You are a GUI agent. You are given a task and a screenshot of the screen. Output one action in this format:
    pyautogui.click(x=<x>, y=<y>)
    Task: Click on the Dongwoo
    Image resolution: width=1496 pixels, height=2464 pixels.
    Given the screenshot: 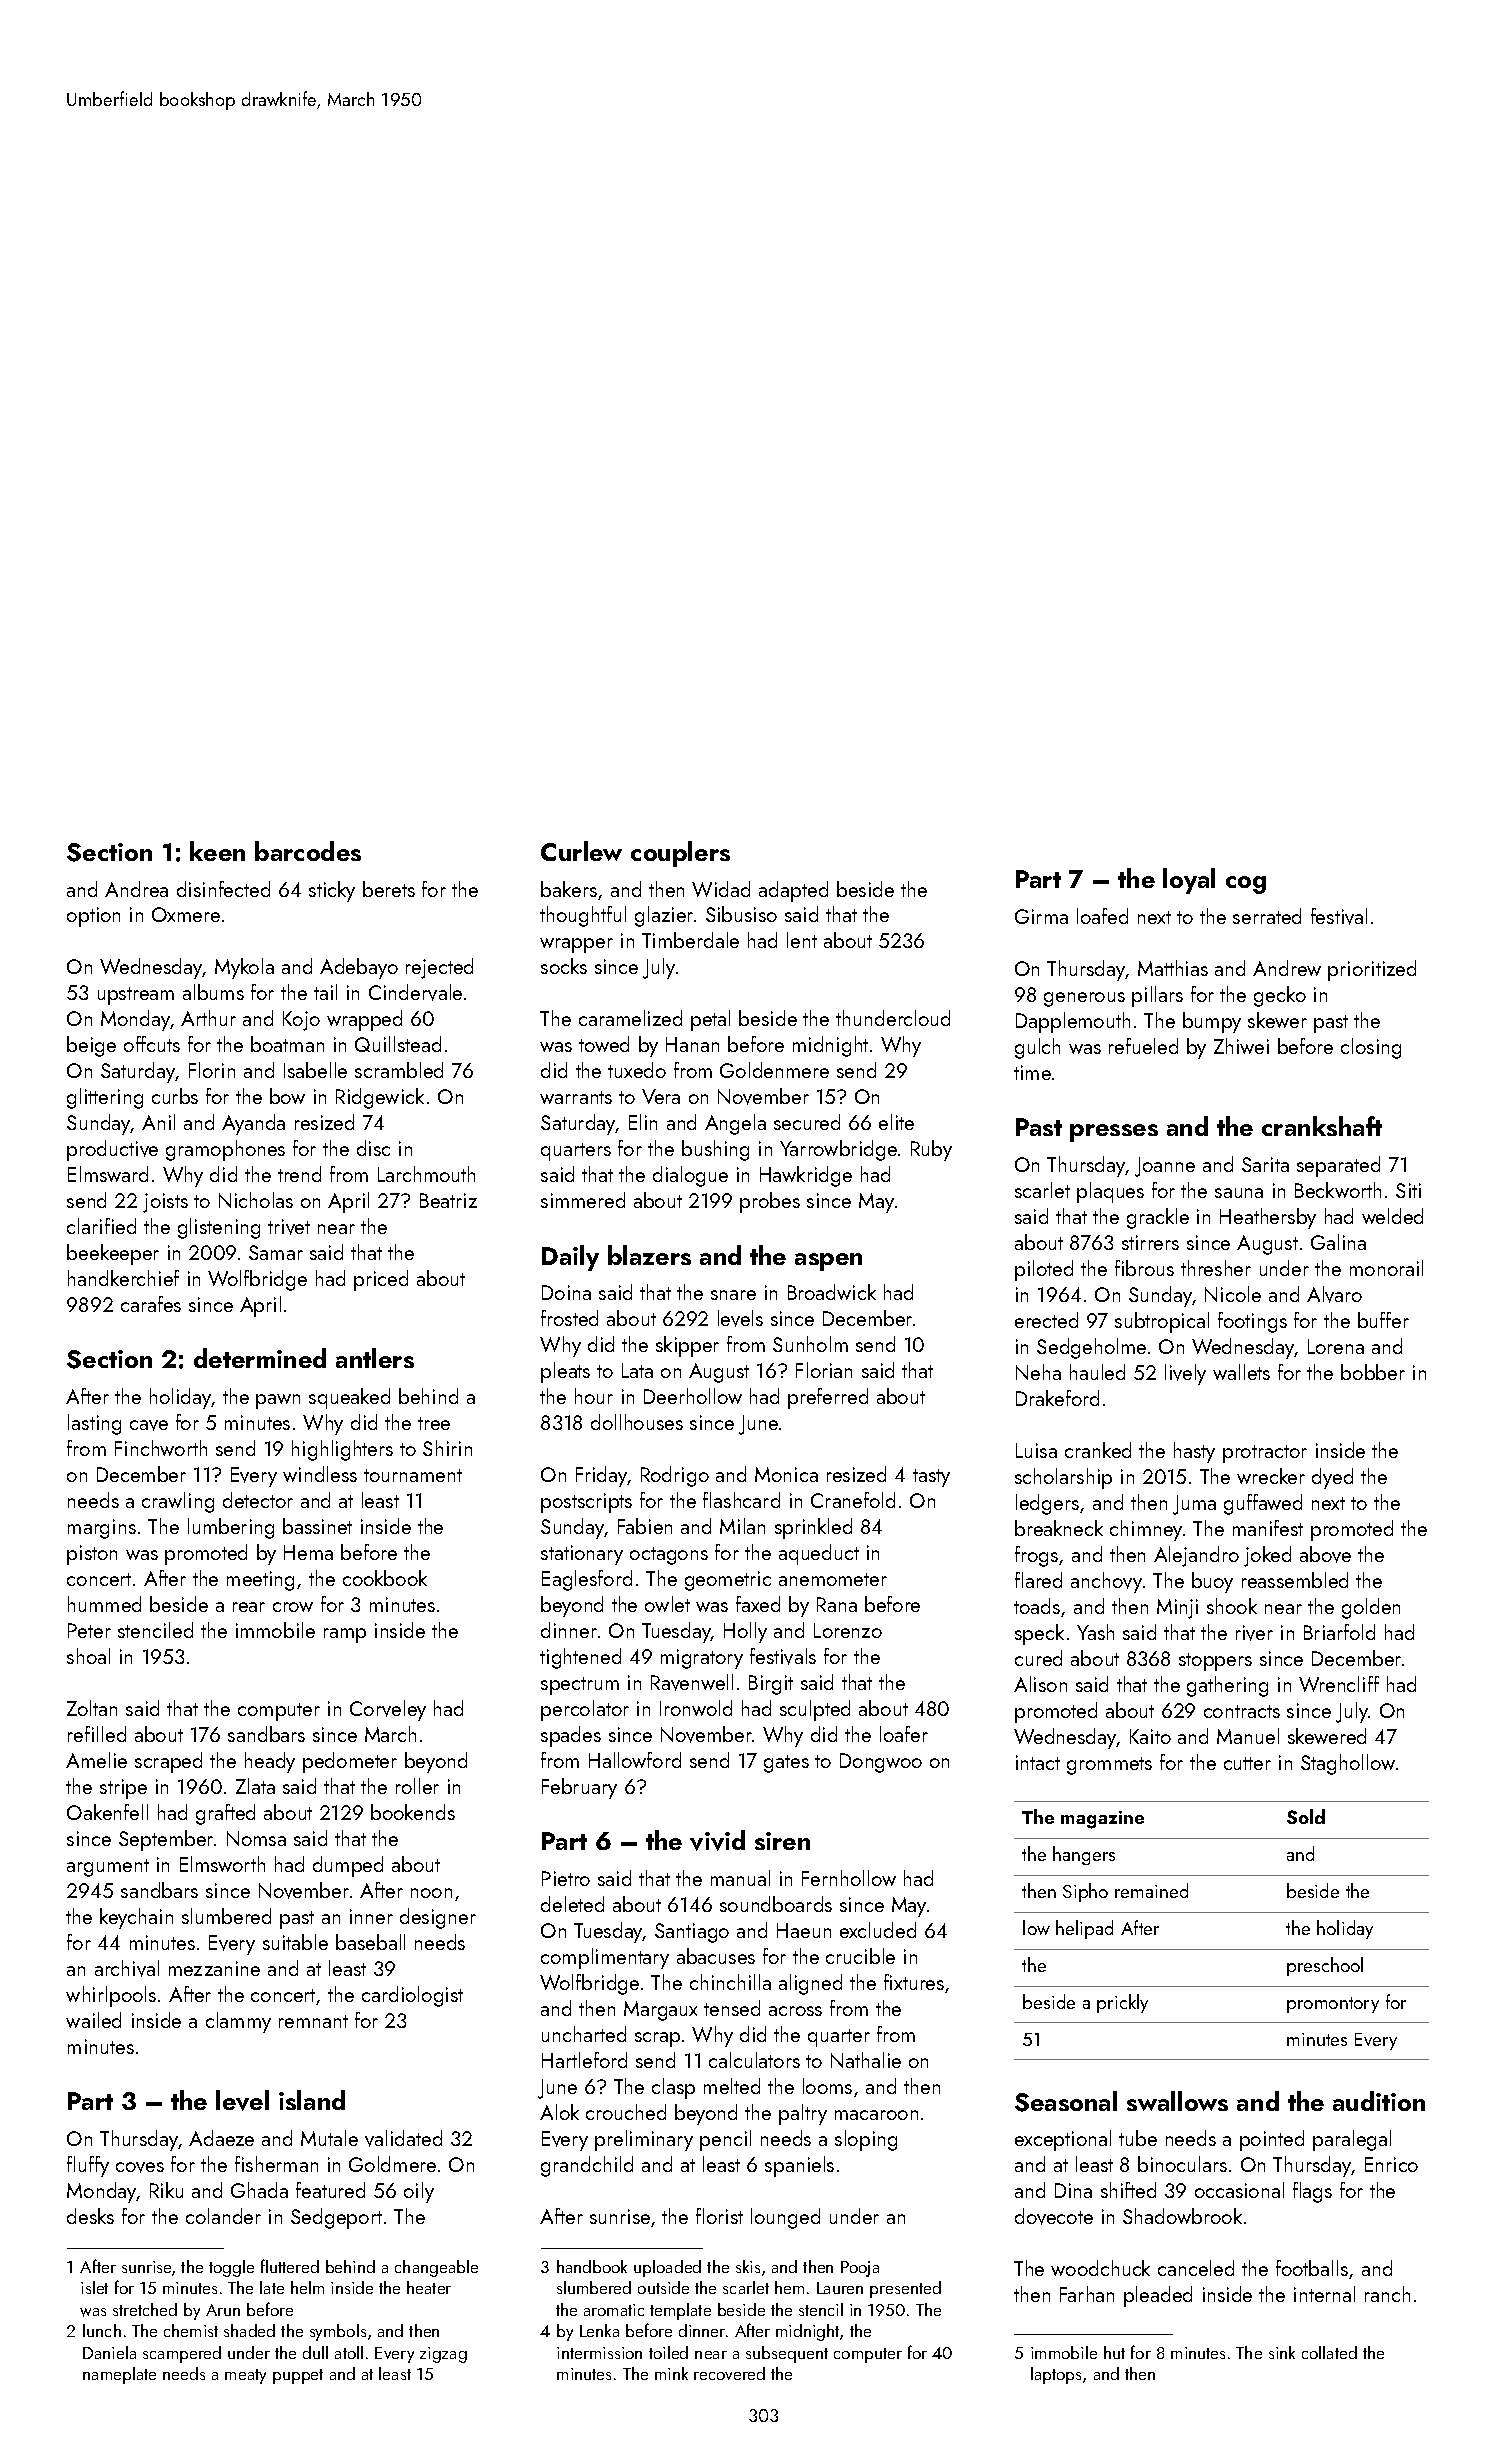 What is the action you would take?
    pyautogui.click(x=881, y=1763)
